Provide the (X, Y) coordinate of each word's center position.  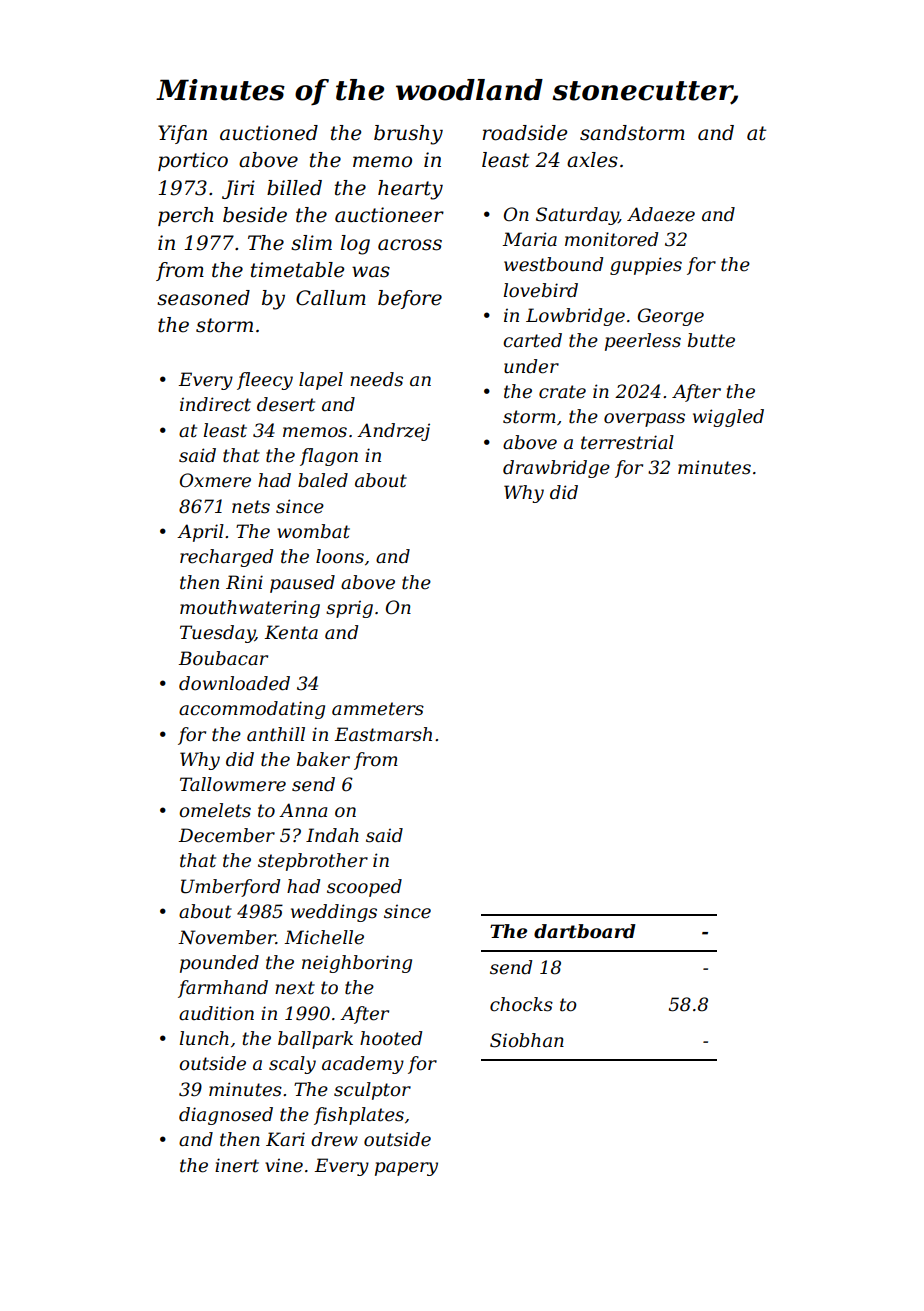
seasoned (203, 298)
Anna (303, 810)
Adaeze (661, 214)
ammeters (378, 709)
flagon (329, 457)
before (410, 299)
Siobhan (527, 1040)
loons (340, 556)
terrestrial (627, 442)
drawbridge (556, 469)
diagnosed (226, 1116)
